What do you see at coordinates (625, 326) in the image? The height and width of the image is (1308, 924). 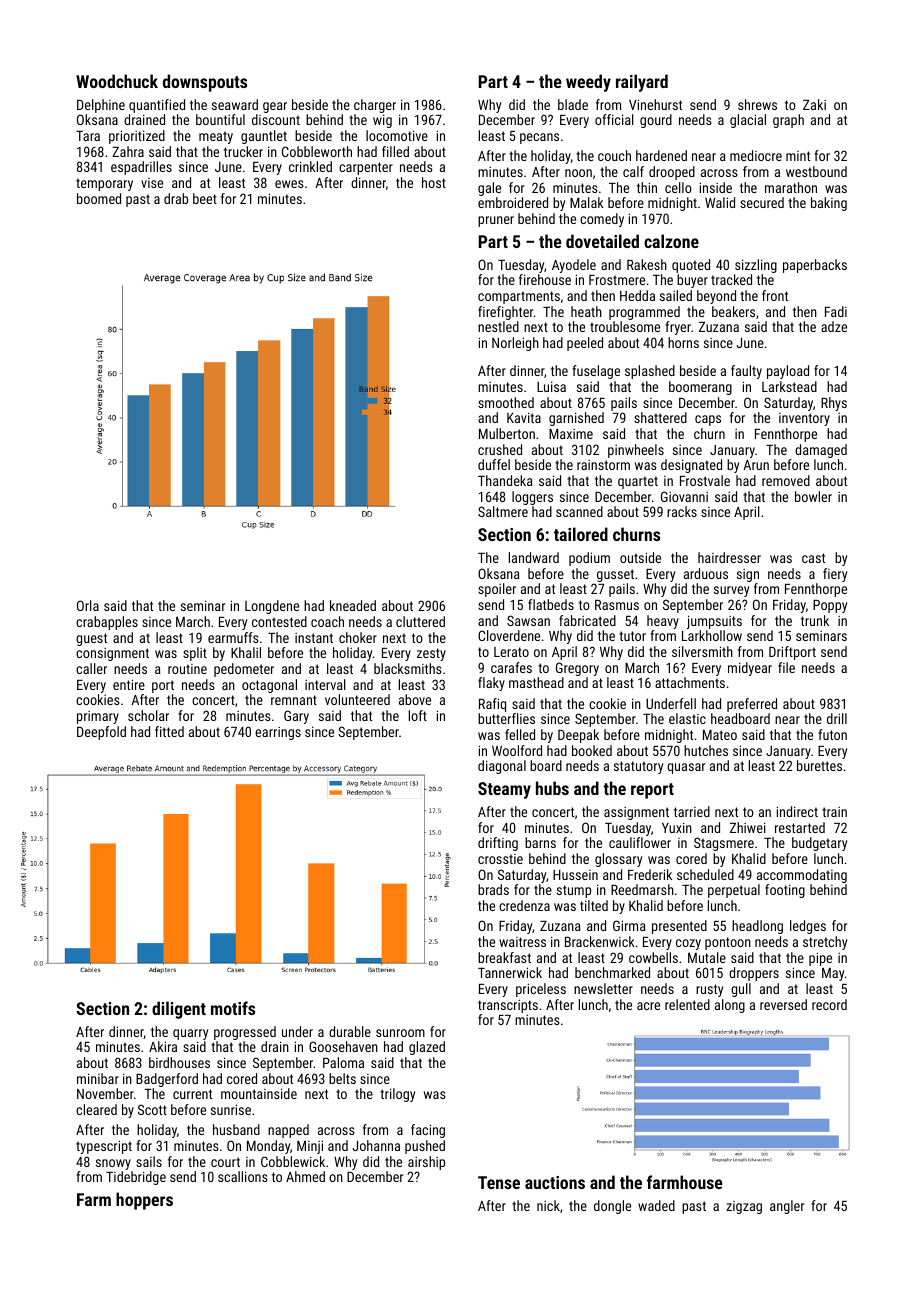 I see `troublesome` at bounding box center [625, 326].
